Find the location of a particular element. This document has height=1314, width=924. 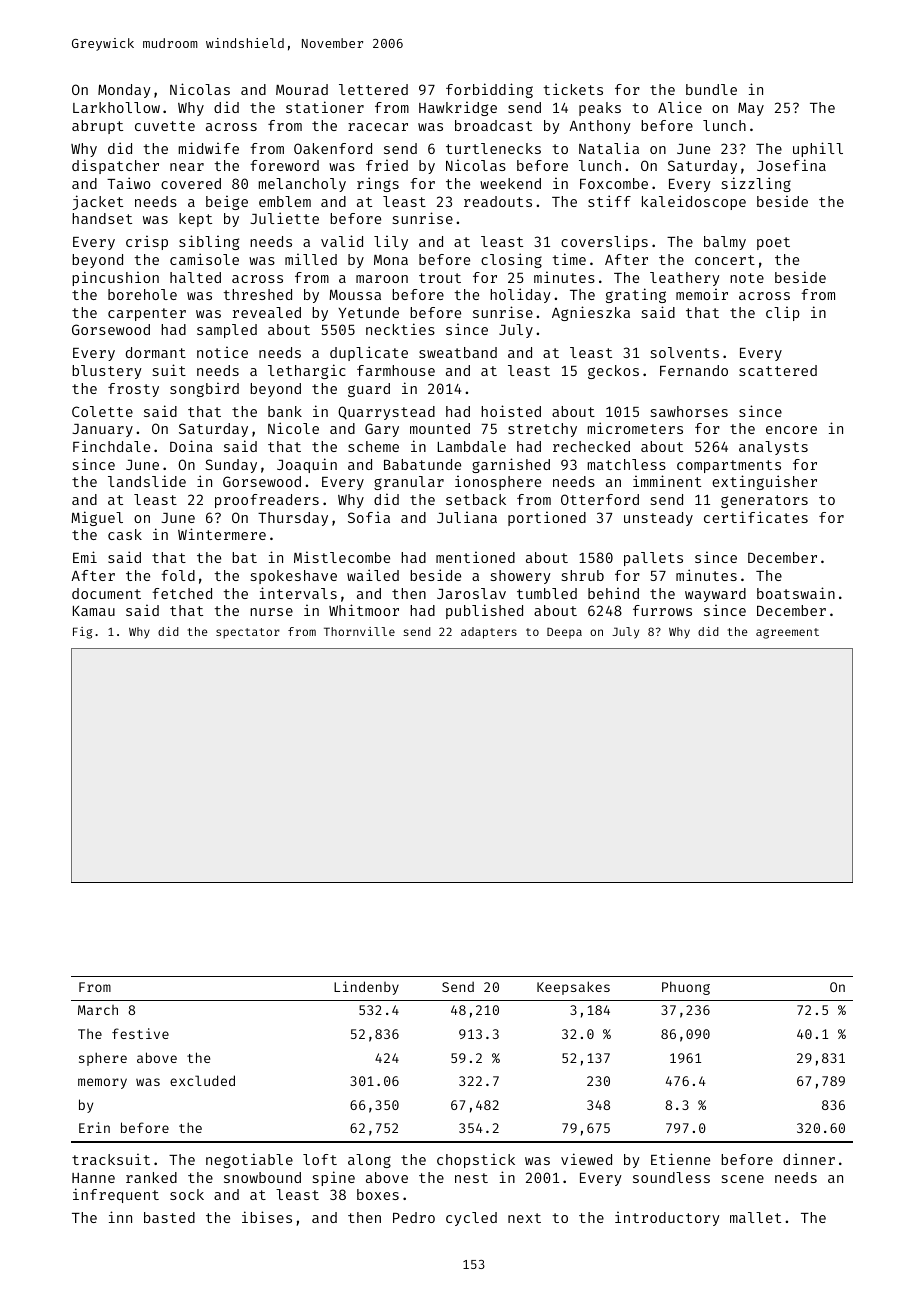

ibises is located at coordinates (267, 1217).
